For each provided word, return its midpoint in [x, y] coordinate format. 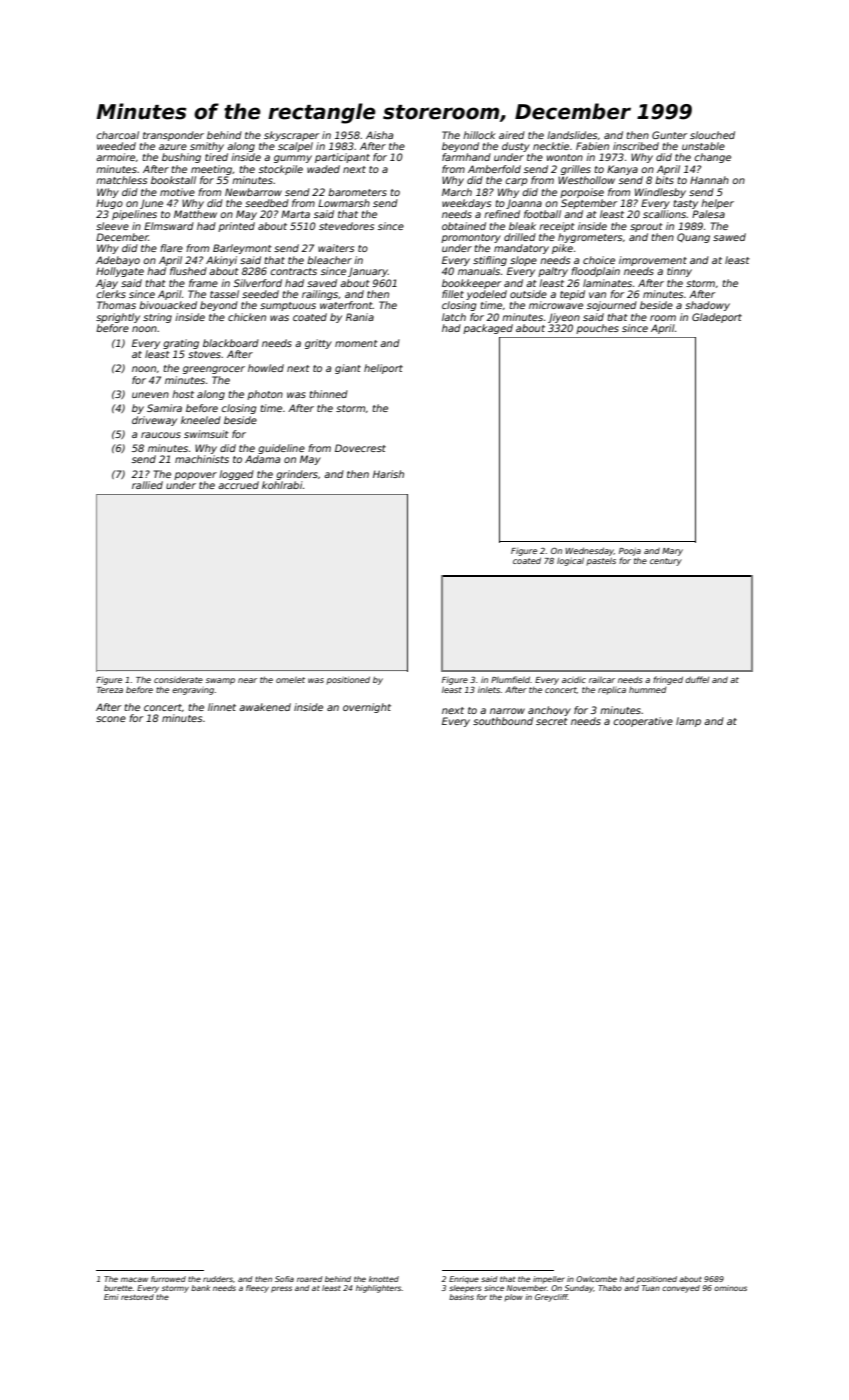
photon [265, 395]
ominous [730, 1288]
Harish [388, 474]
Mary [672, 552]
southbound [503, 721]
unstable [703, 146]
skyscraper [291, 136]
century [666, 562]
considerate [178, 679]
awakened [265, 707]
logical [570, 561]
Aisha [379, 135]
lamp [688, 722]
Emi [111, 1297]
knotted [384, 1279]
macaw [134, 1279]
